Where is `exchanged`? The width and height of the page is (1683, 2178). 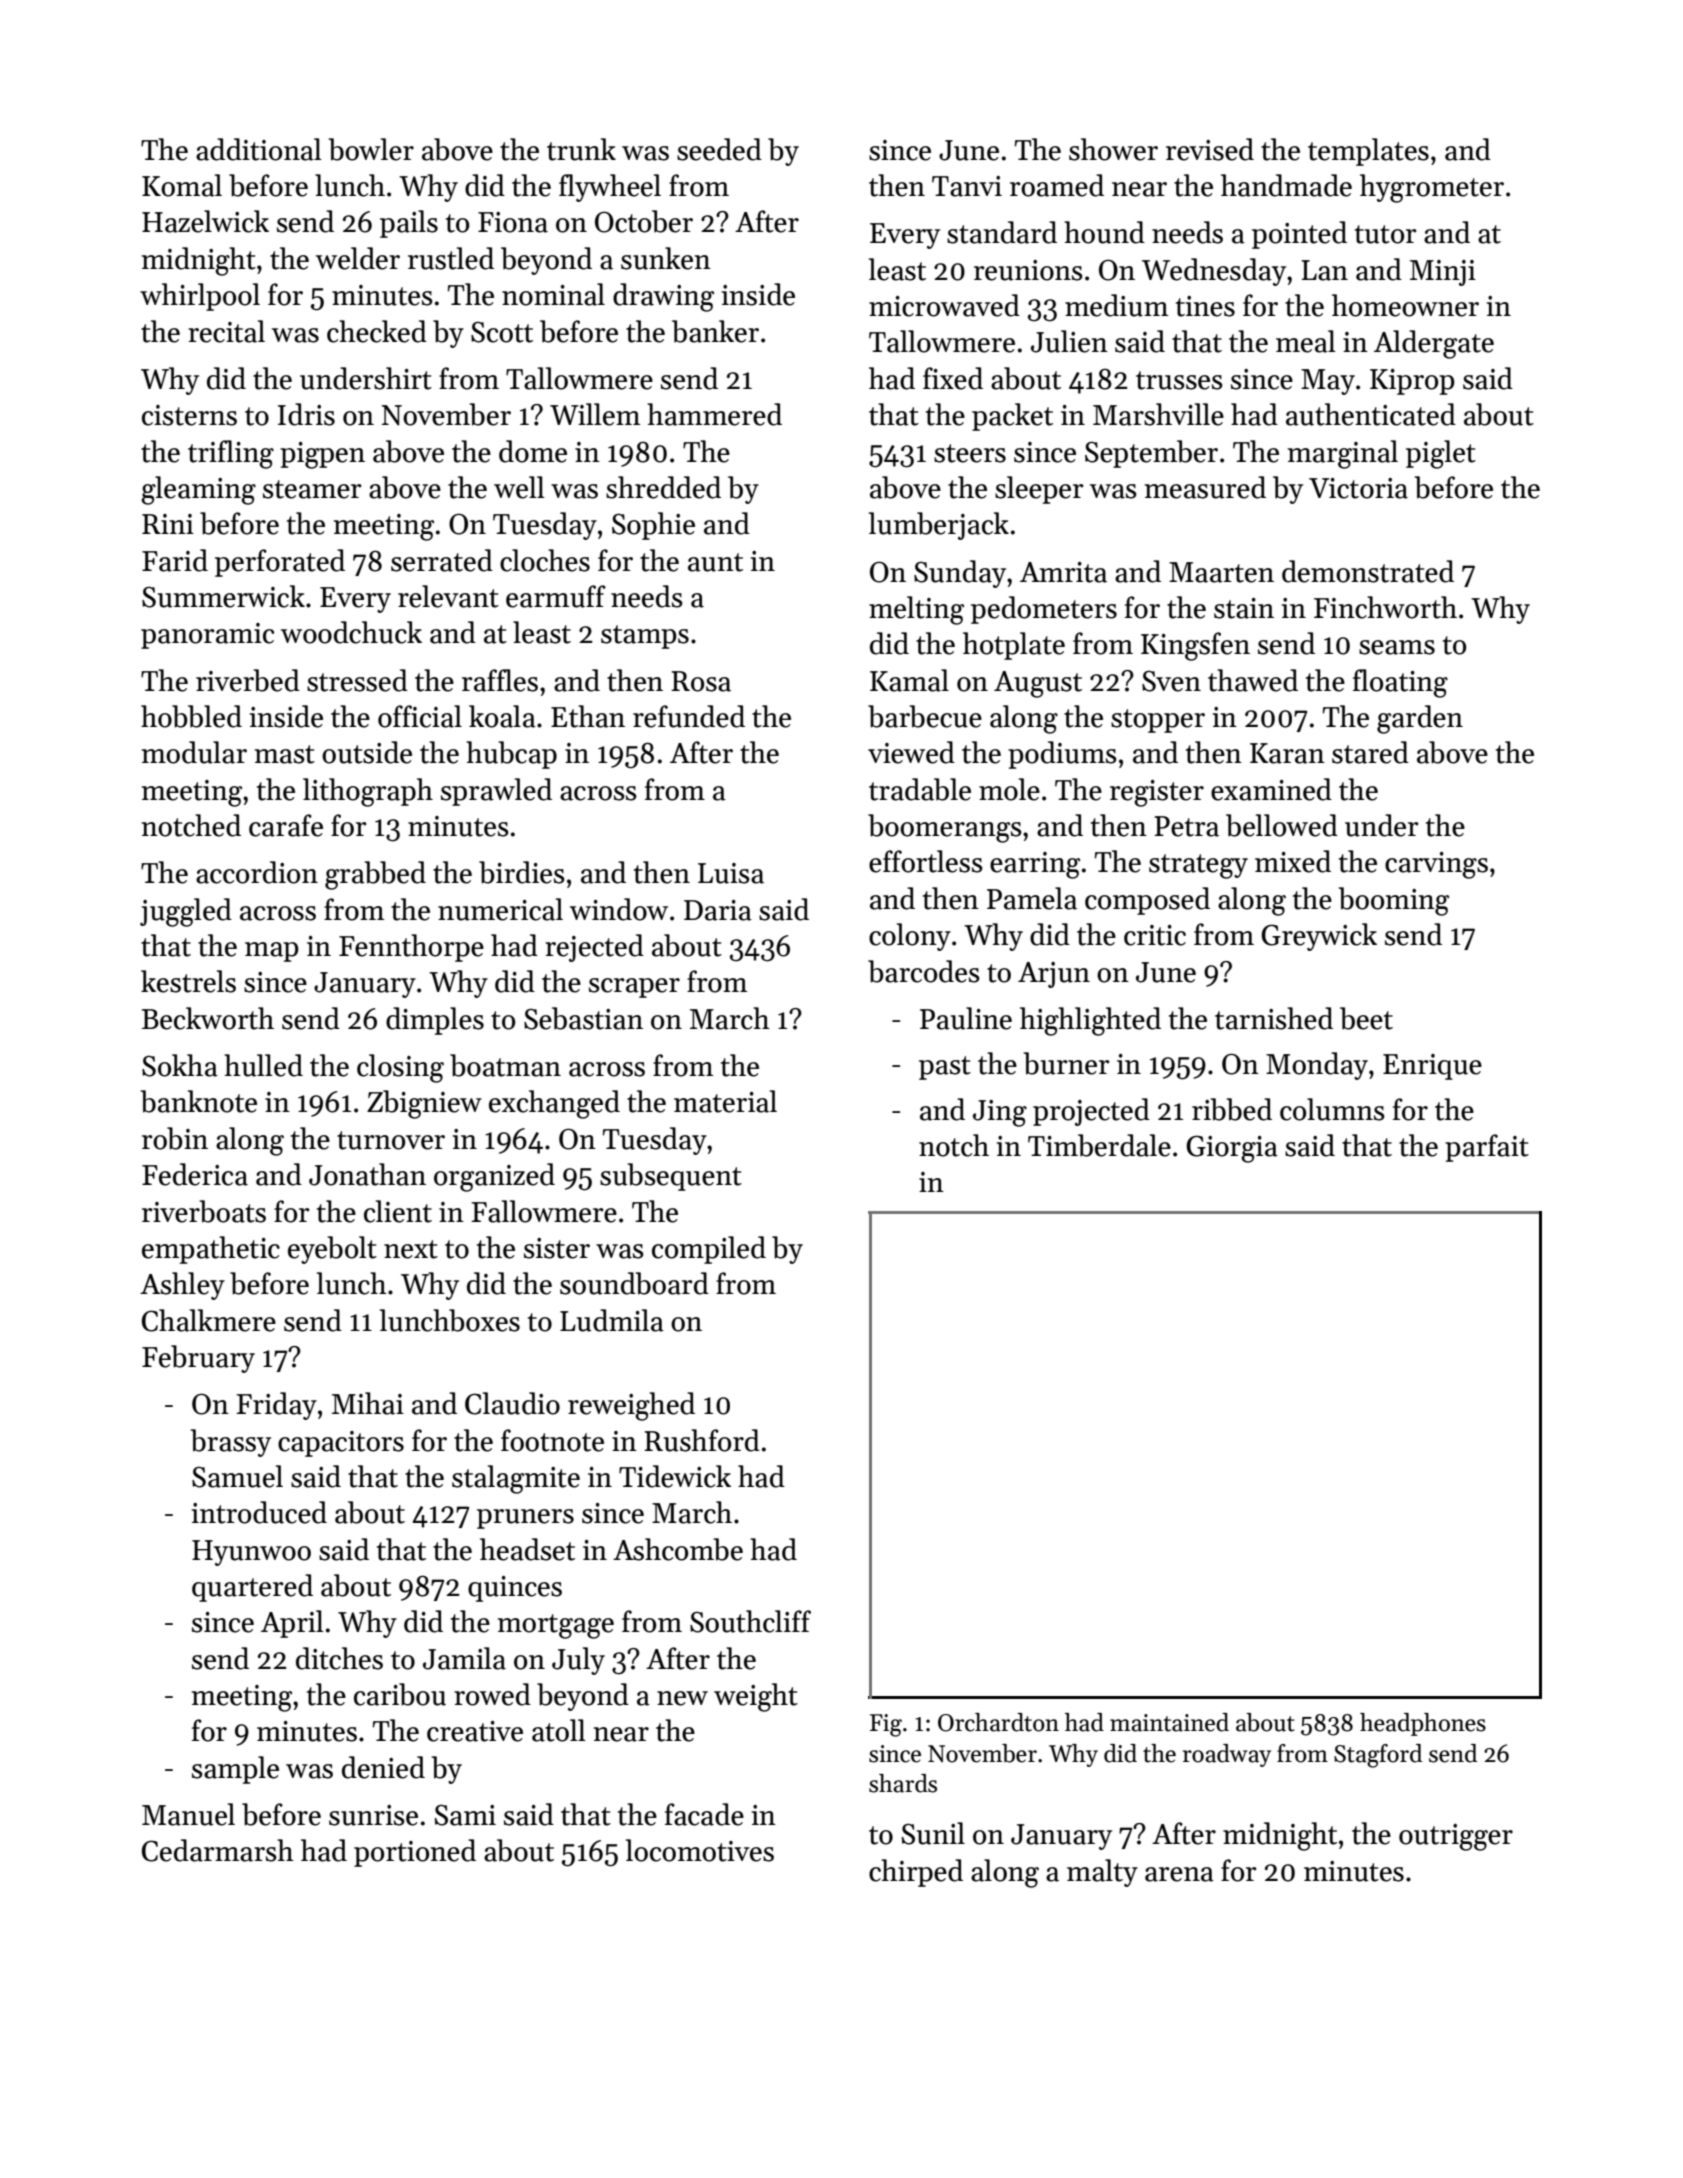
exchanged is located at coordinates (554, 1104).
